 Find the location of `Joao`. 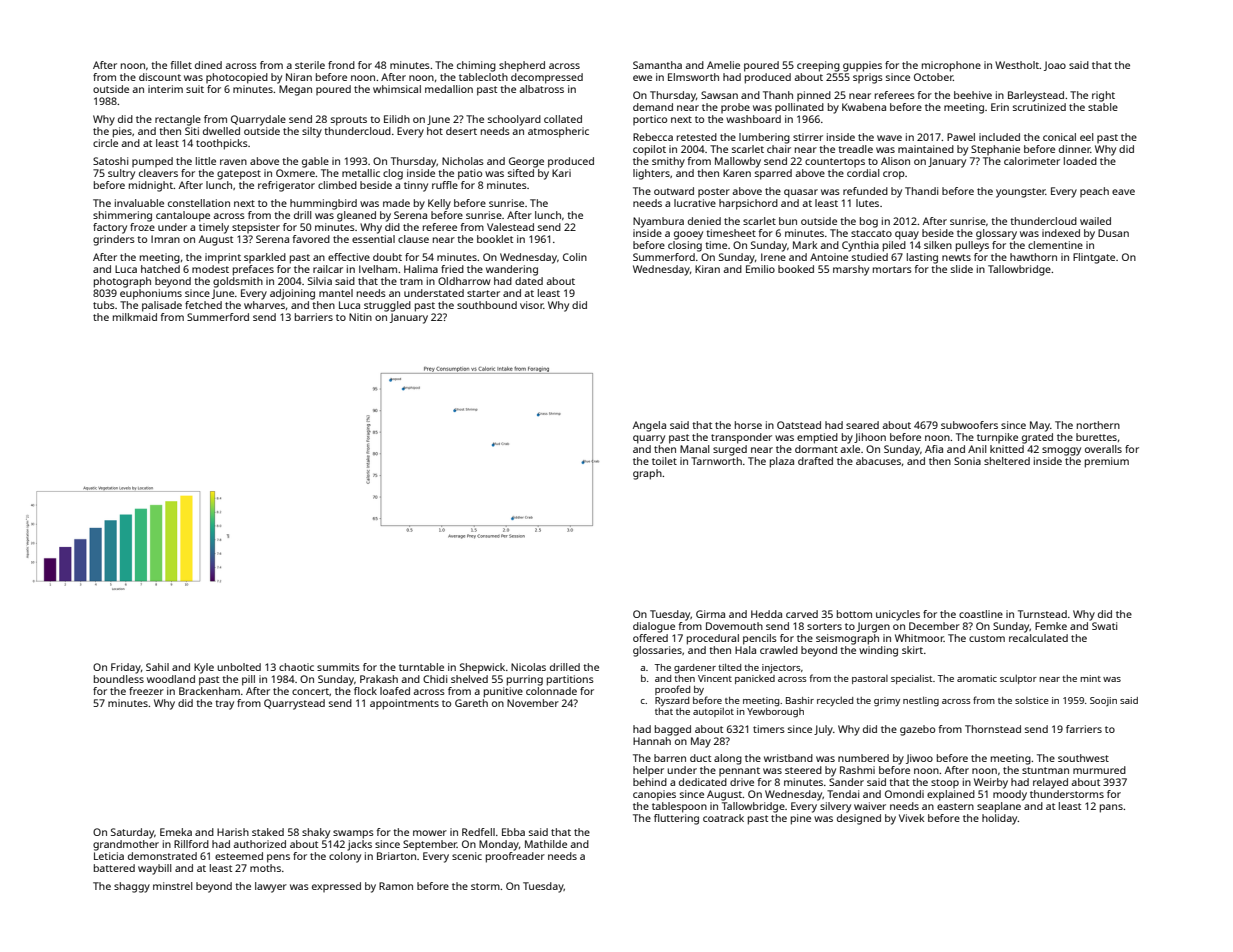

Joao is located at coordinates (1055, 66).
